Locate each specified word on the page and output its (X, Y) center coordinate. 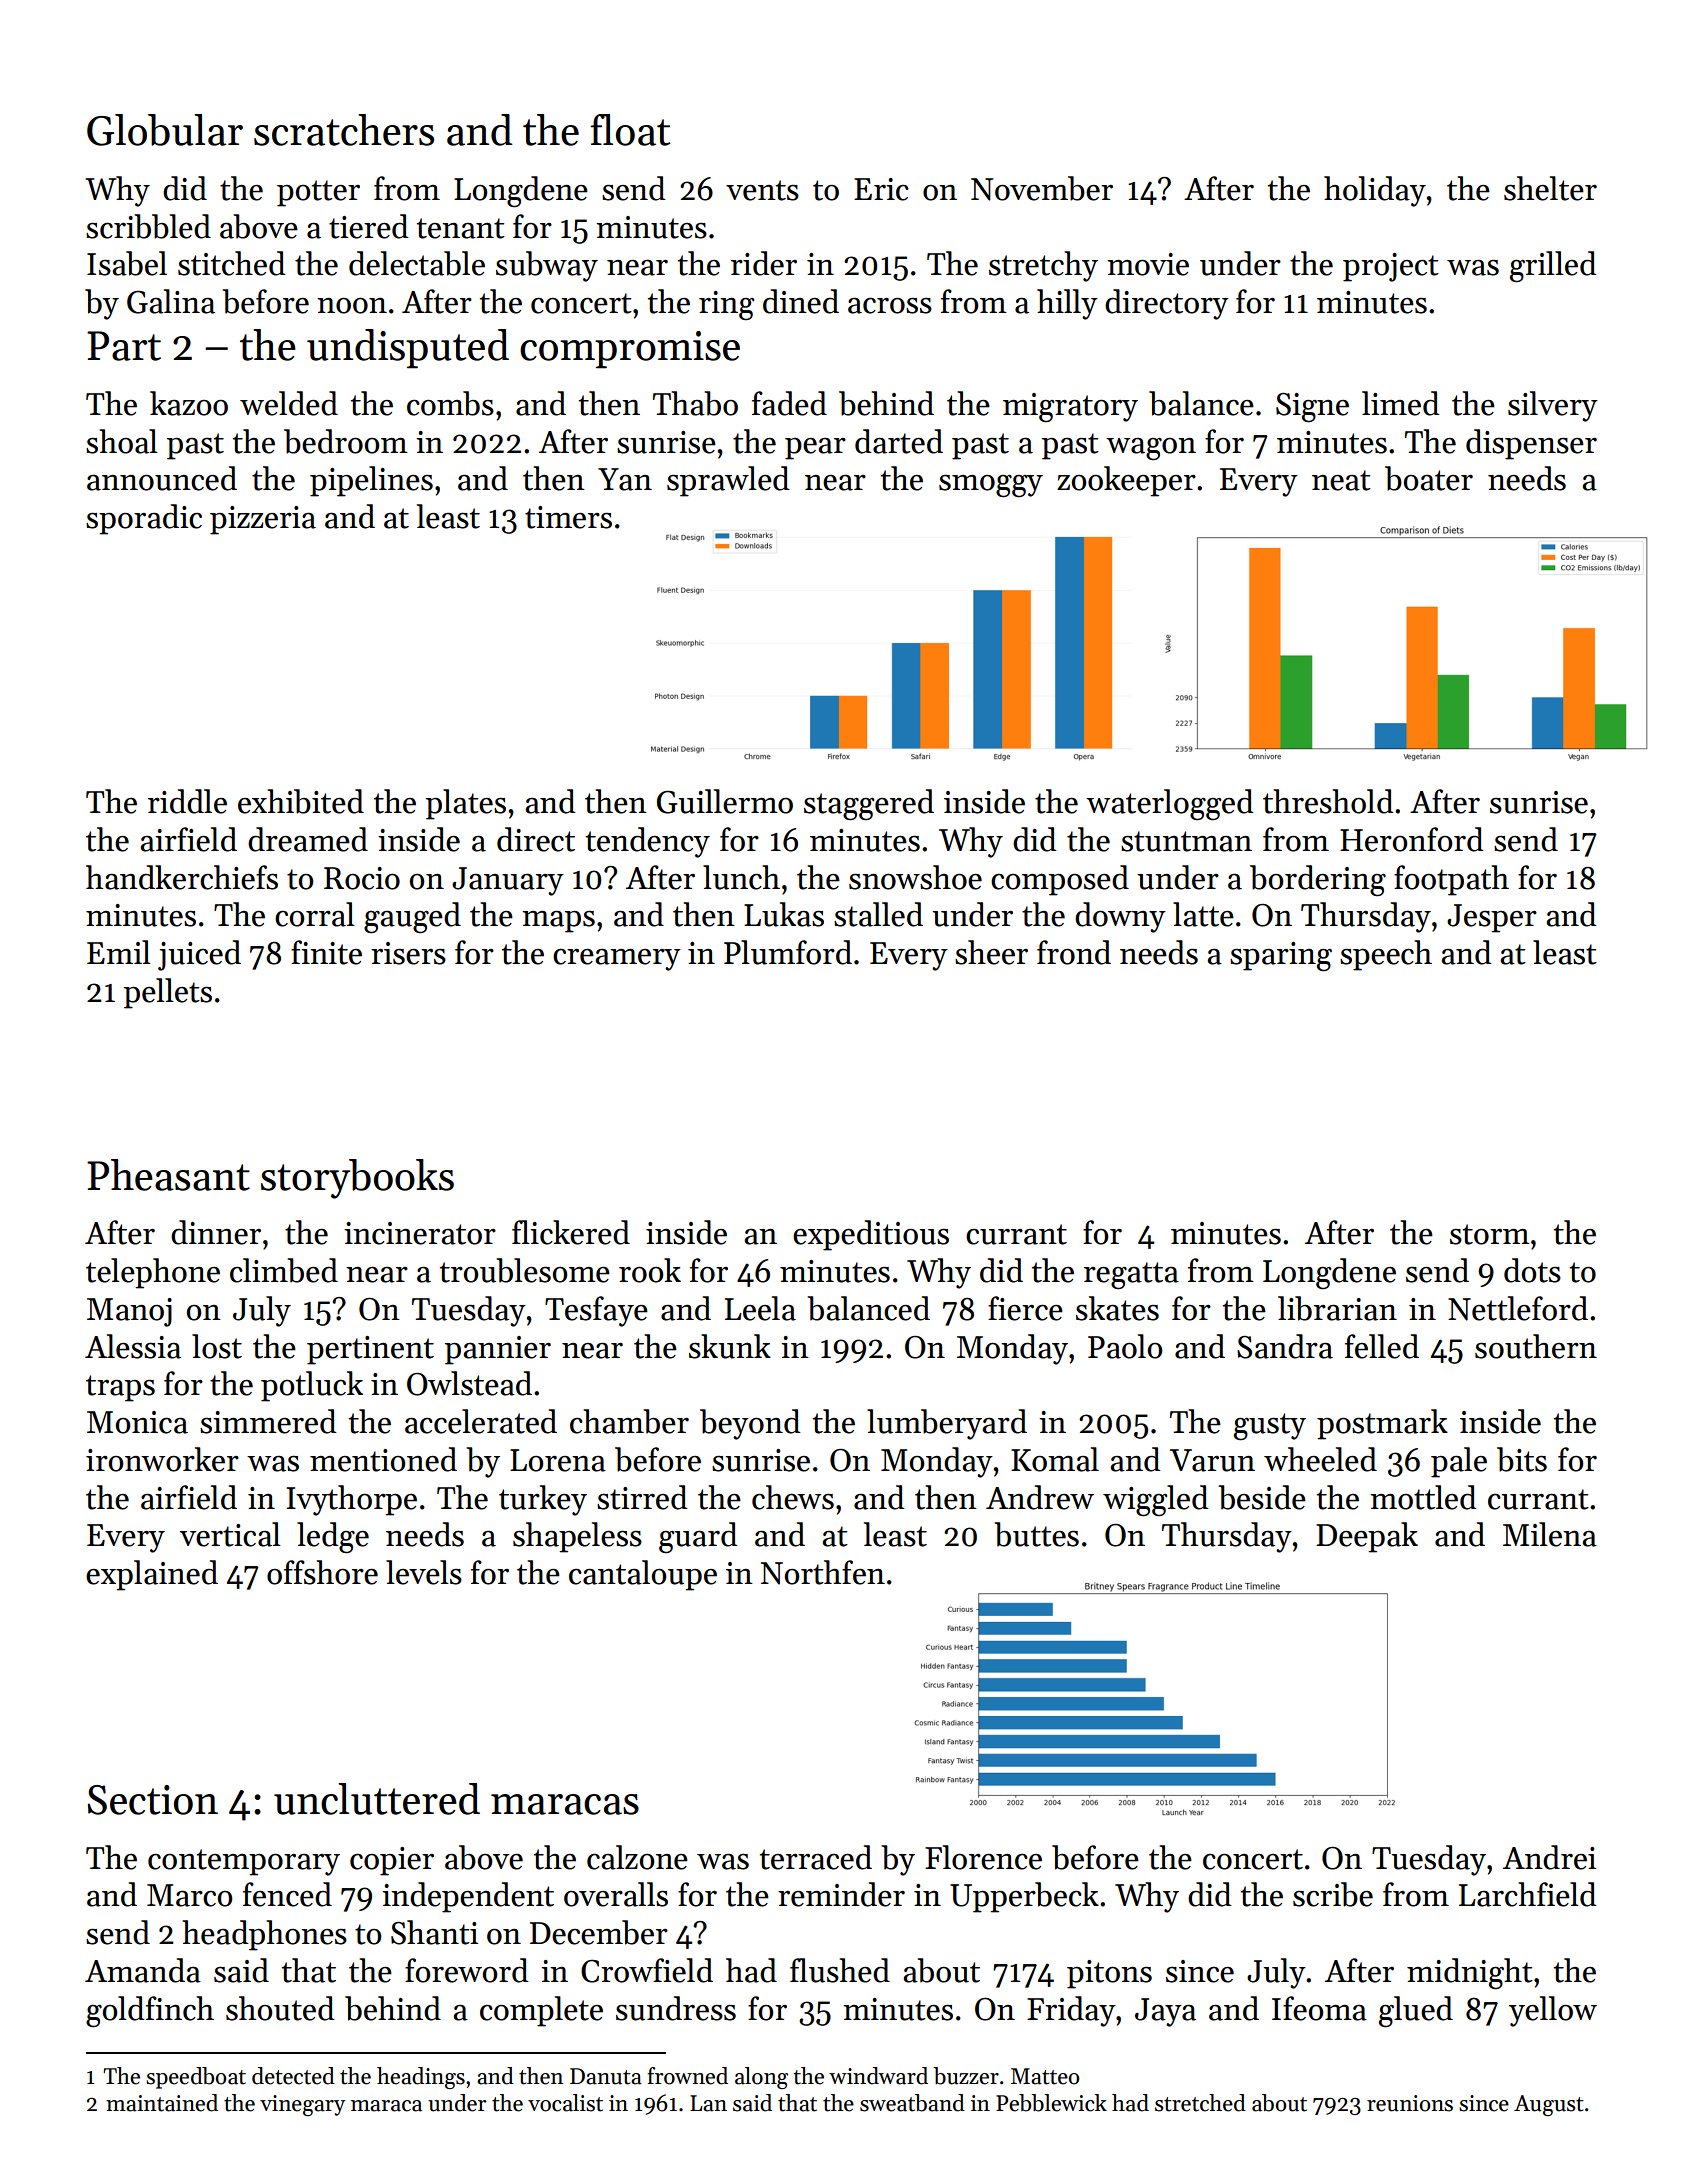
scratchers (344, 130)
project (1391, 267)
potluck (312, 1386)
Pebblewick (1051, 2103)
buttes (1036, 1534)
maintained (162, 2103)
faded (789, 403)
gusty (1270, 1427)
